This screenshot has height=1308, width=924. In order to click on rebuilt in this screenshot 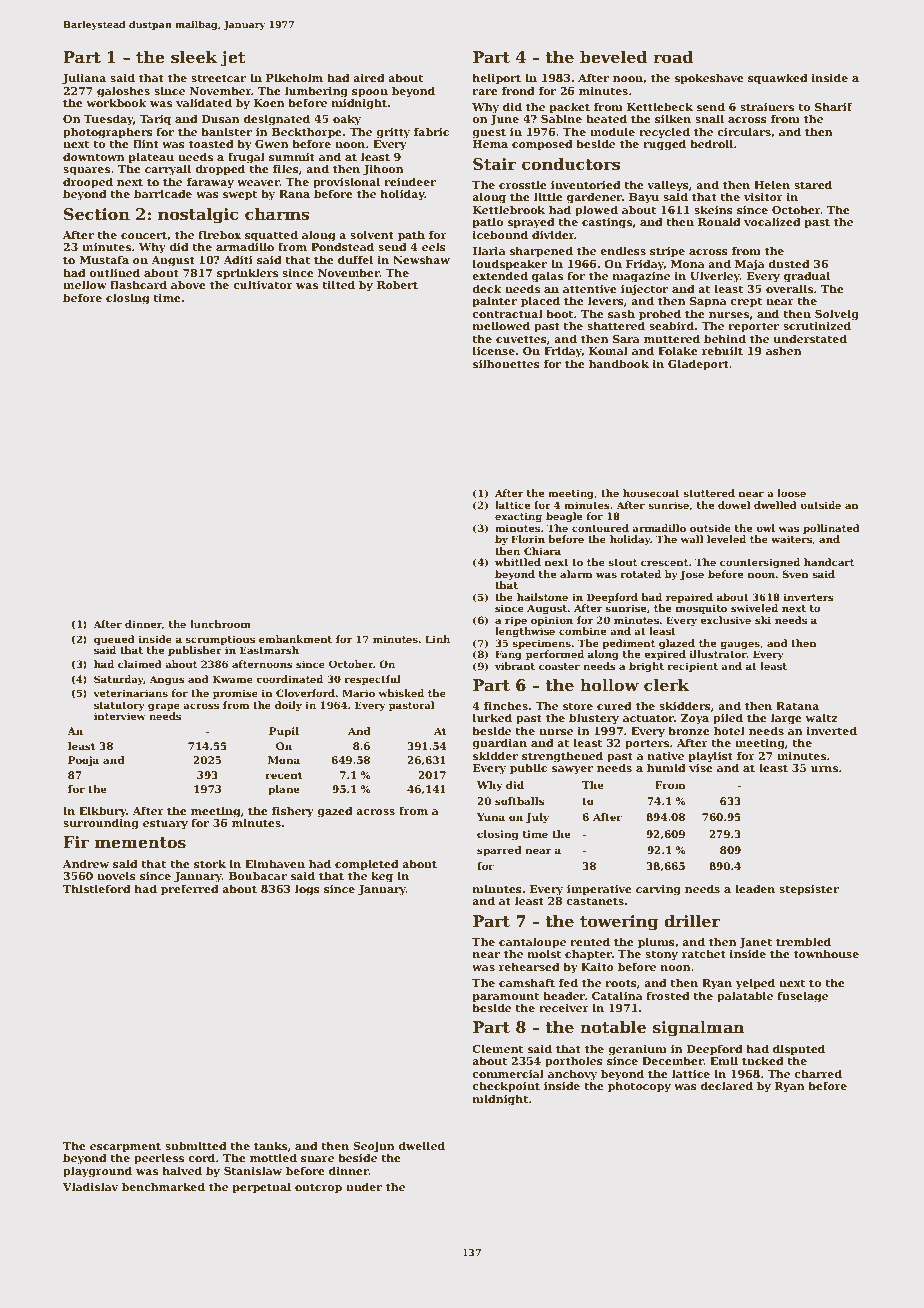, I will do `click(722, 350)`.
